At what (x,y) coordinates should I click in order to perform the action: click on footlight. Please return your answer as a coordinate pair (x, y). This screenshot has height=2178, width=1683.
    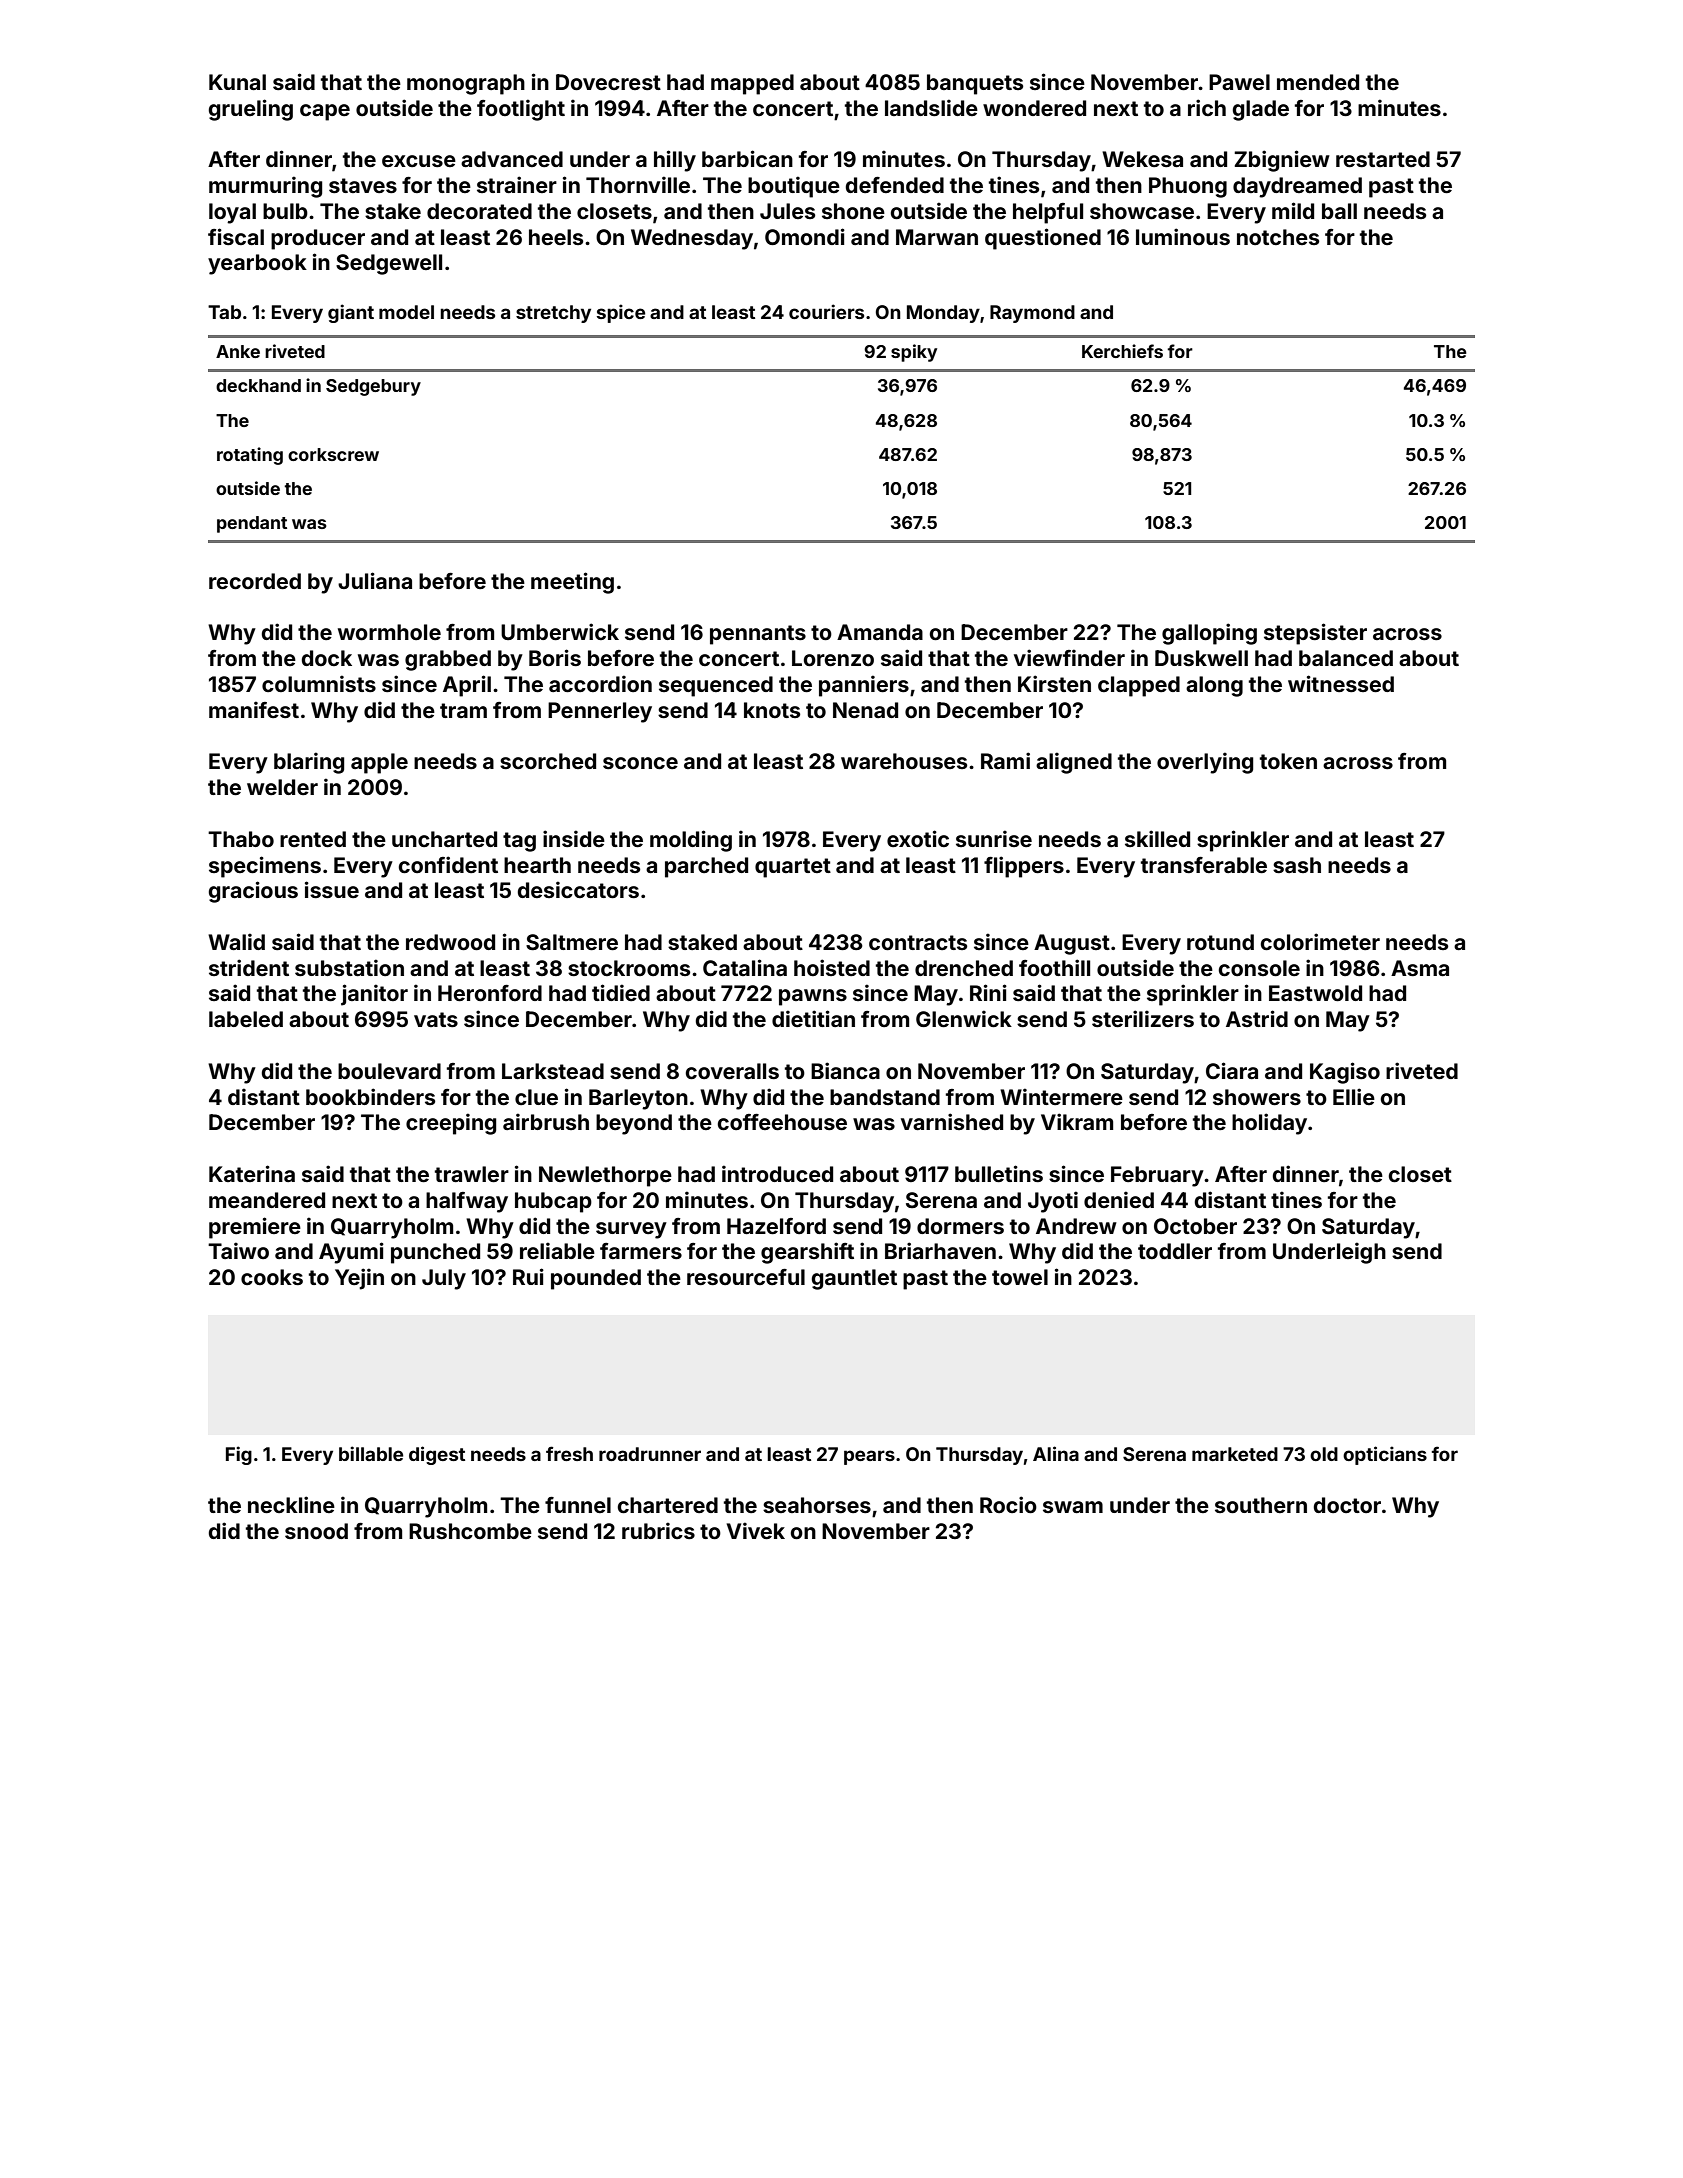
    Looking at the image, I should click on (521, 110).
